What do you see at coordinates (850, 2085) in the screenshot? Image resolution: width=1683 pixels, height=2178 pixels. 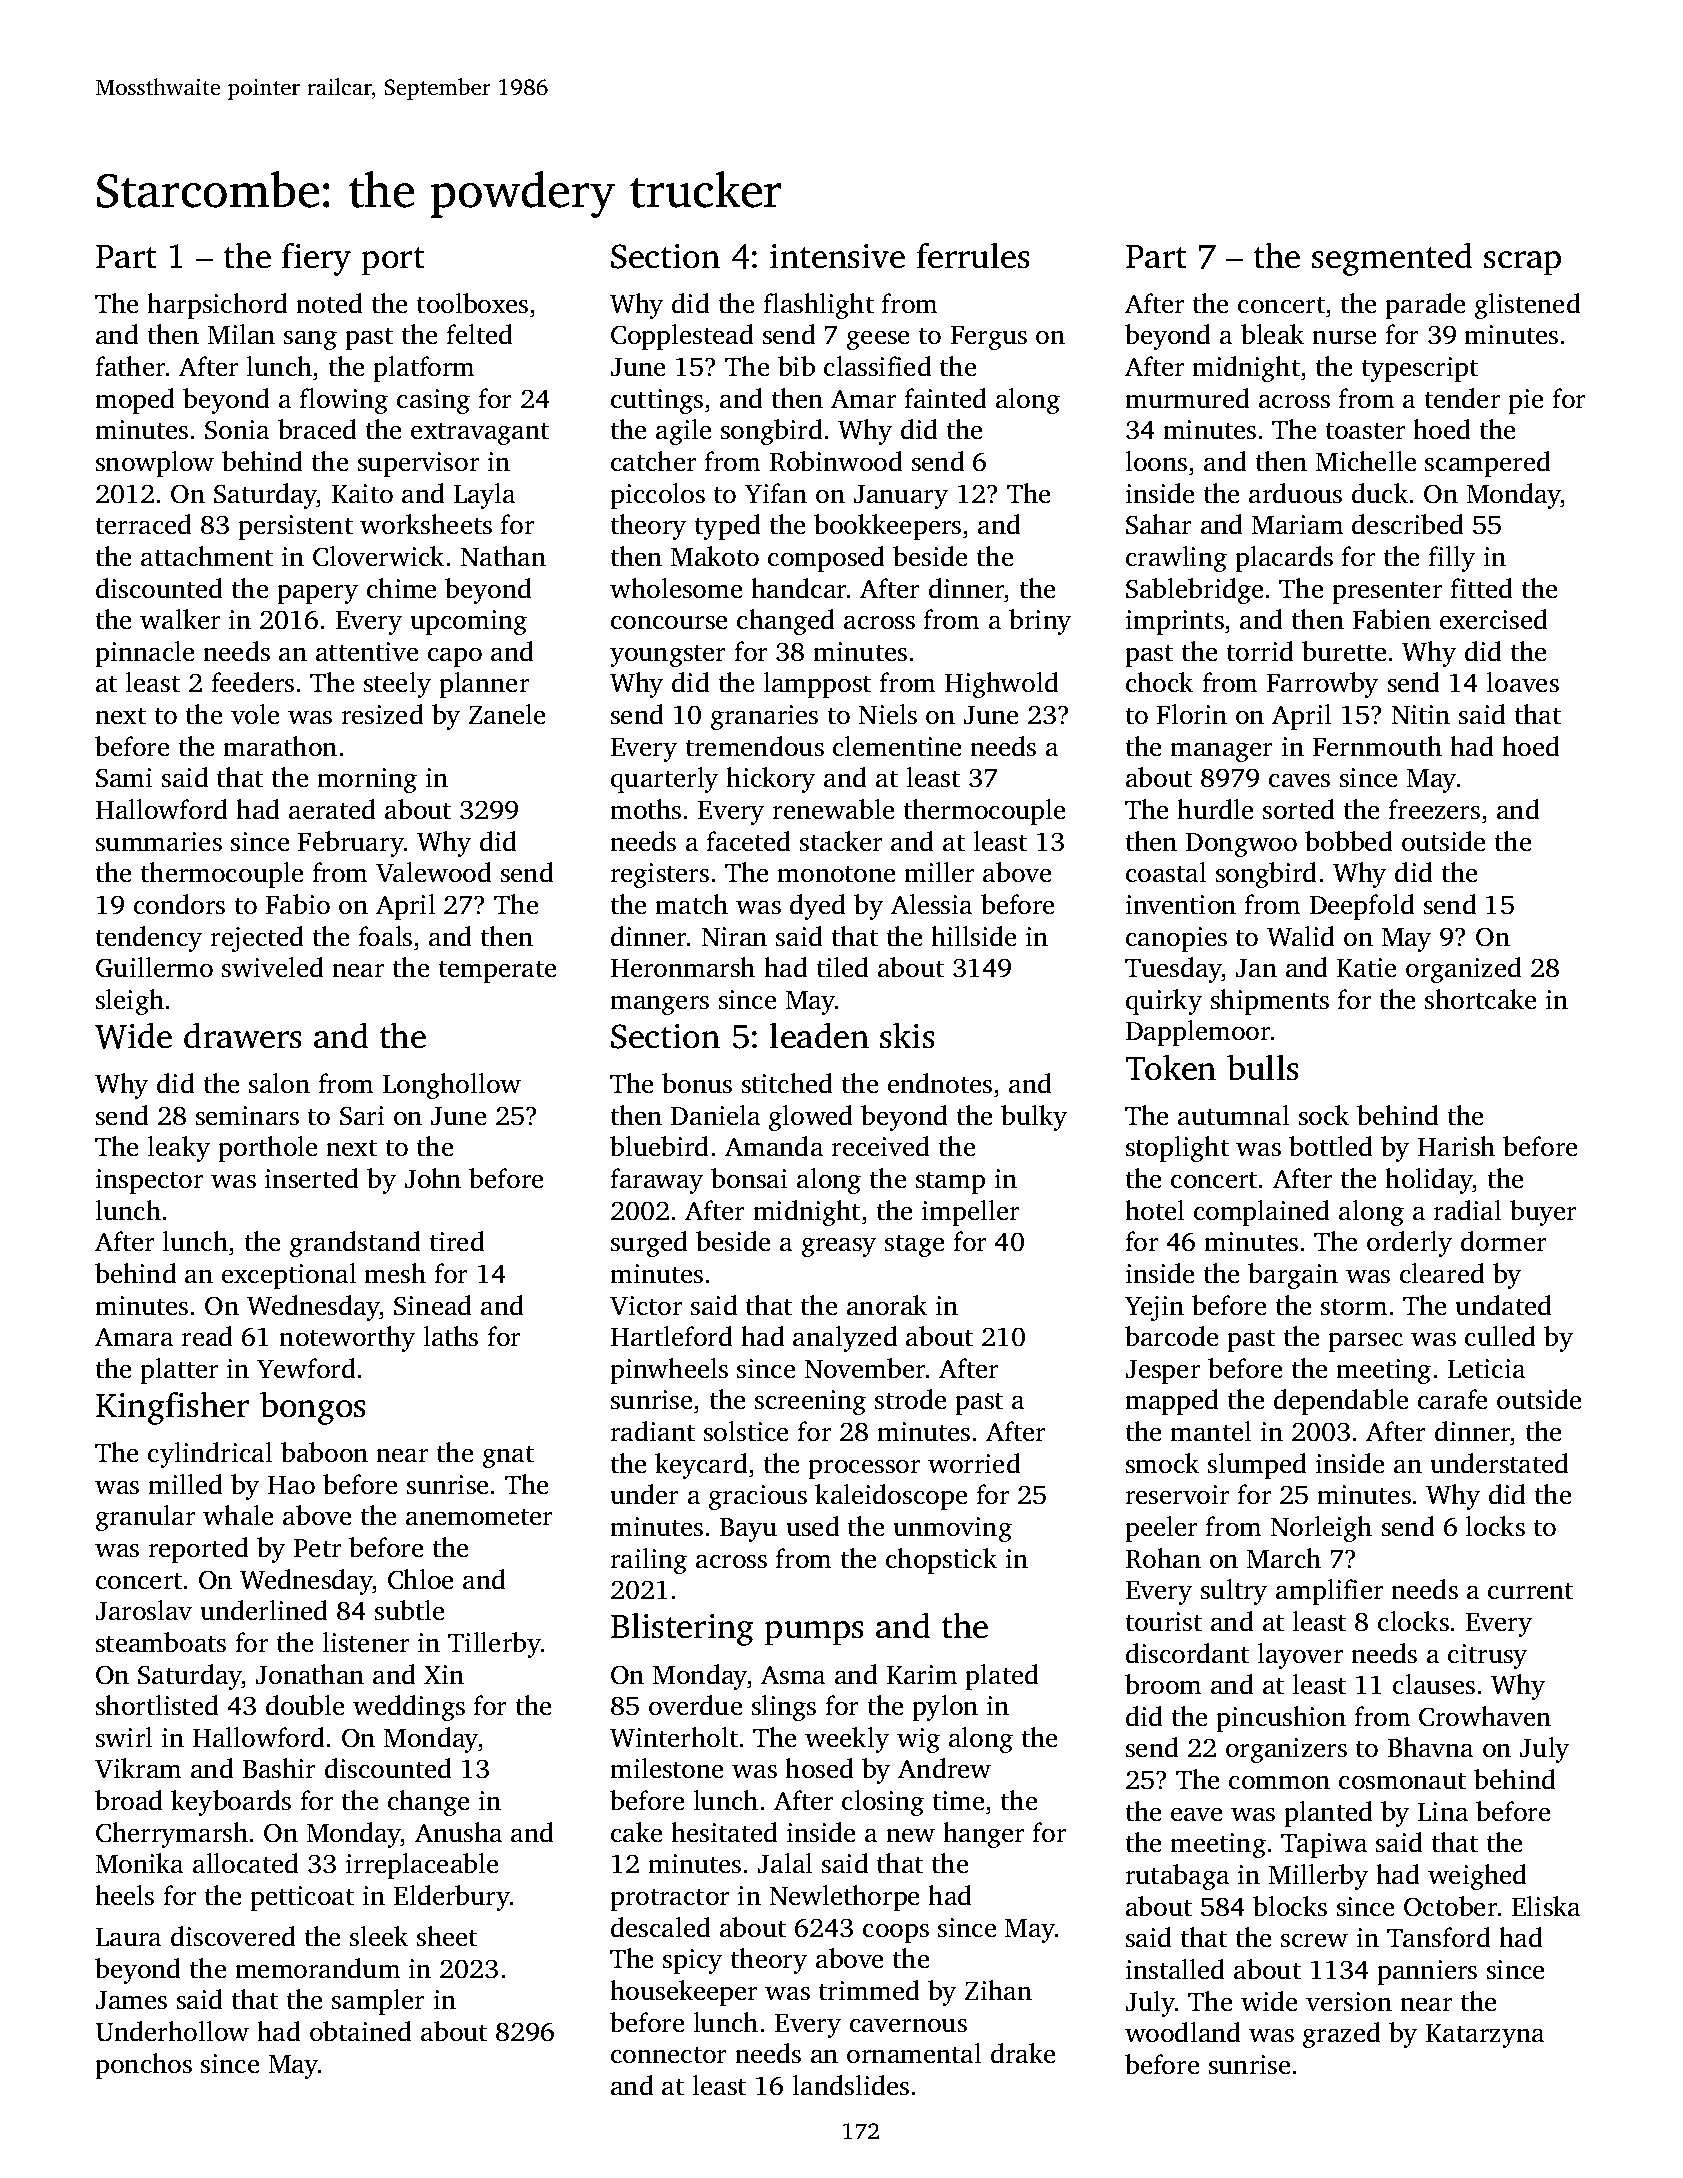 I see `landslides` at bounding box center [850, 2085].
